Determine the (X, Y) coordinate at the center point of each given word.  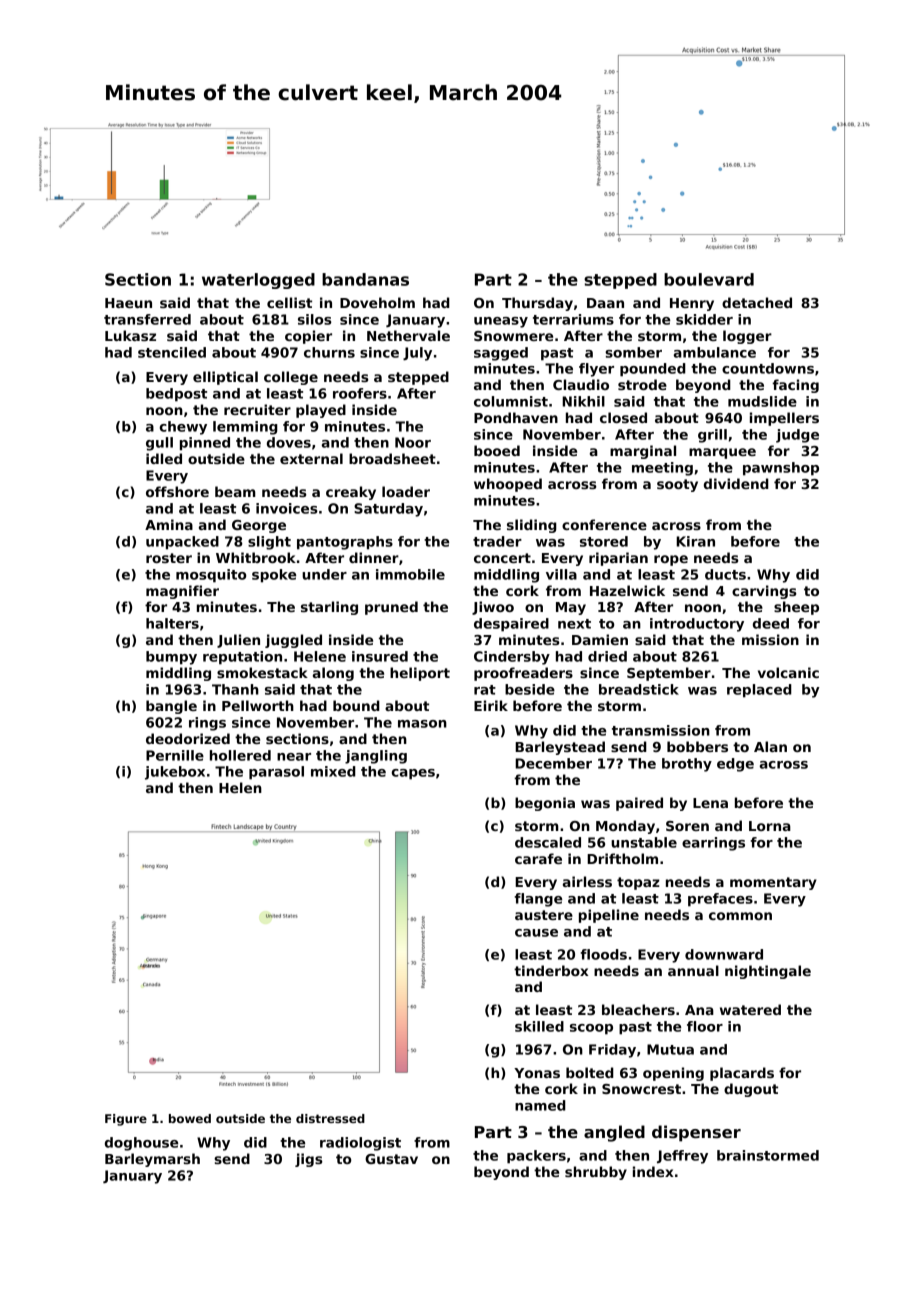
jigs (309, 1160)
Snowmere (513, 336)
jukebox (175, 773)
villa (561, 574)
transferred (147, 319)
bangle (171, 707)
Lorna (770, 826)
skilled (539, 1026)
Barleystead (560, 748)
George (259, 526)
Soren (687, 826)
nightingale (768, 972)
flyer (596, 370)
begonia (545, 804)
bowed (190, 1118)
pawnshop (781, 469)
